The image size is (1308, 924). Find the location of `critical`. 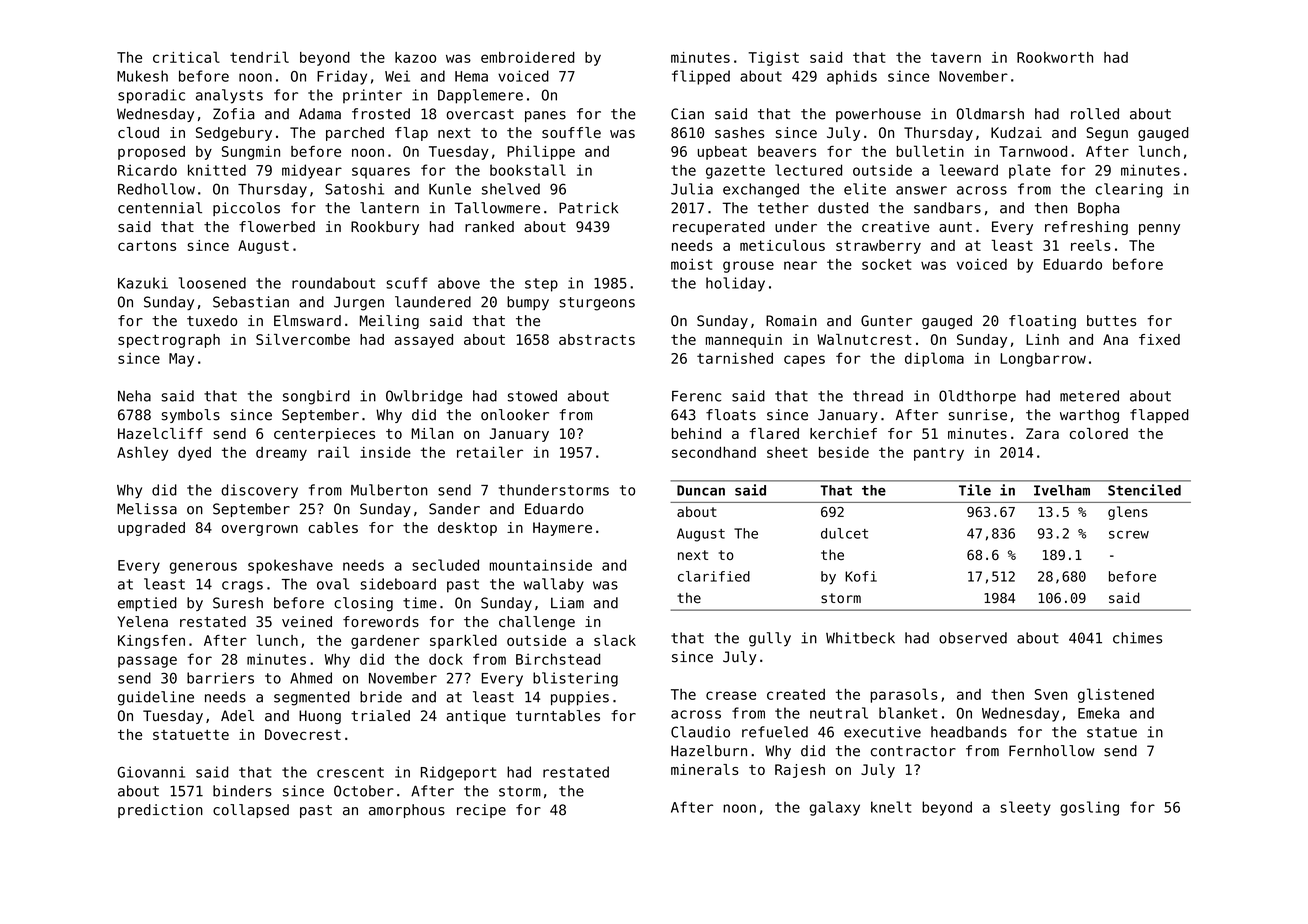

critical is located at coordinates (186, 57).
